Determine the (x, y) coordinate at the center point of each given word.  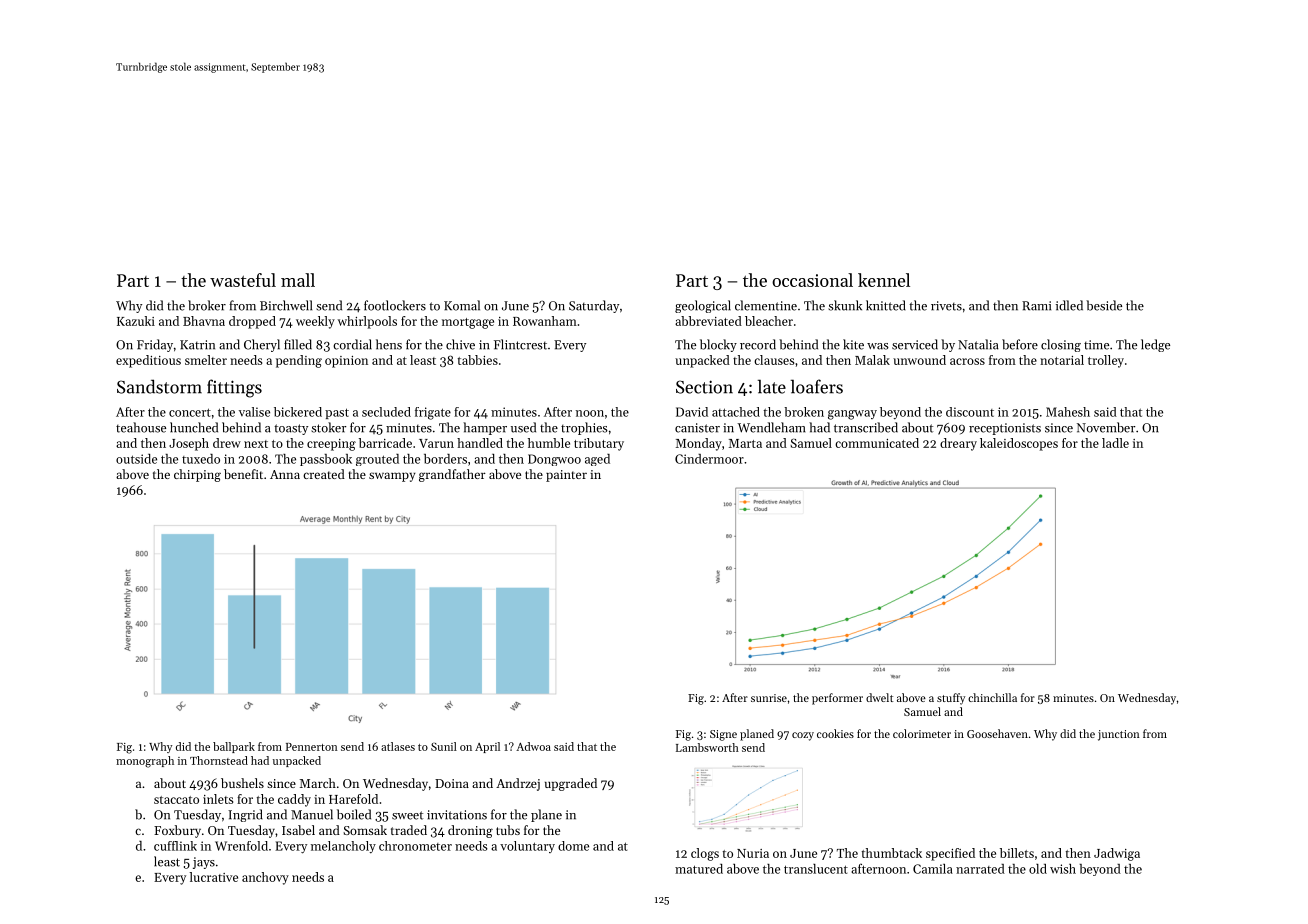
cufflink (175, 846)
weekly (315, 322)
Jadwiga (1117, 854)
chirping (197, 475)
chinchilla (992, 697)
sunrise (769, 698)
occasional (812, 280)
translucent (816, 869)
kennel (884, 280)
